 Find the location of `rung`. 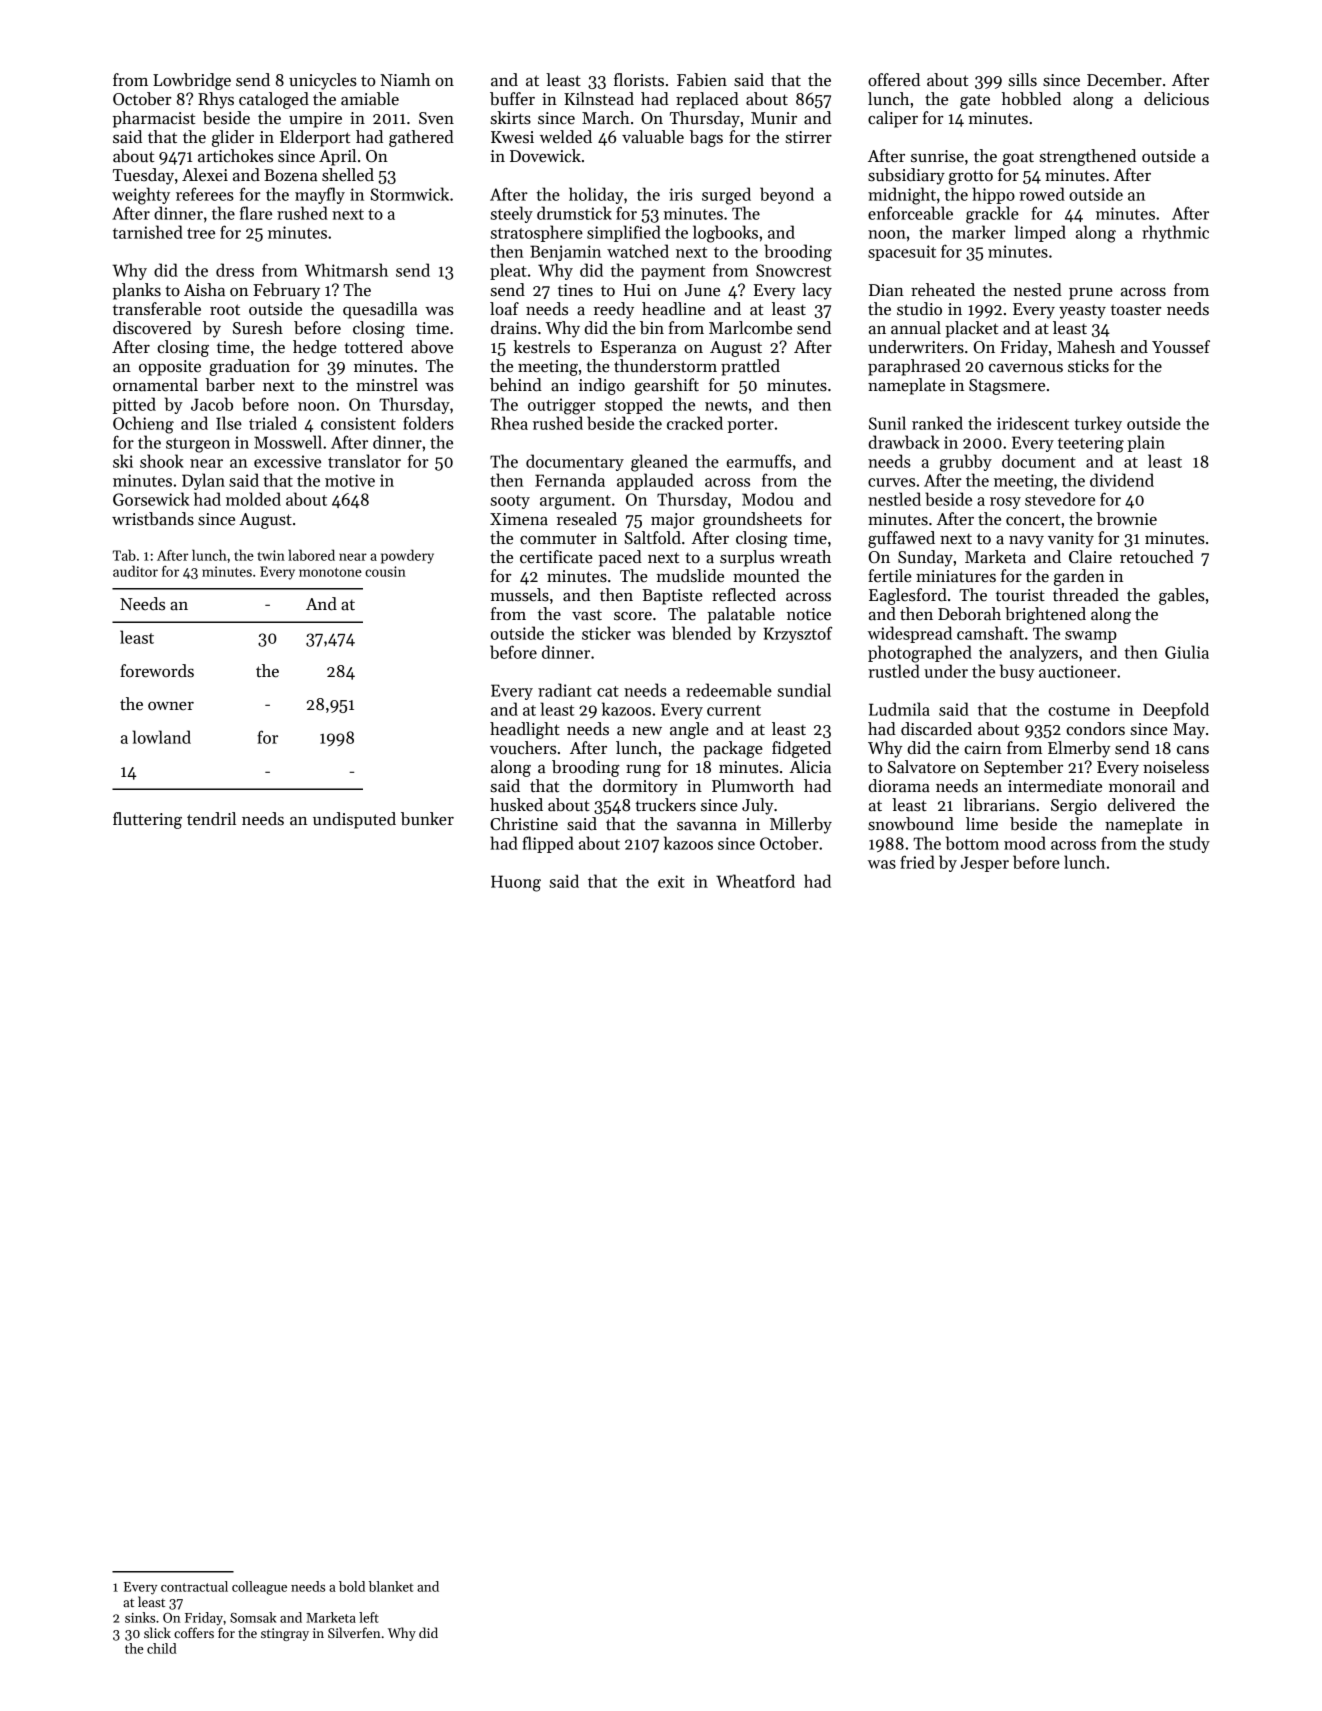

rung is located at coordinates (643, 771).
